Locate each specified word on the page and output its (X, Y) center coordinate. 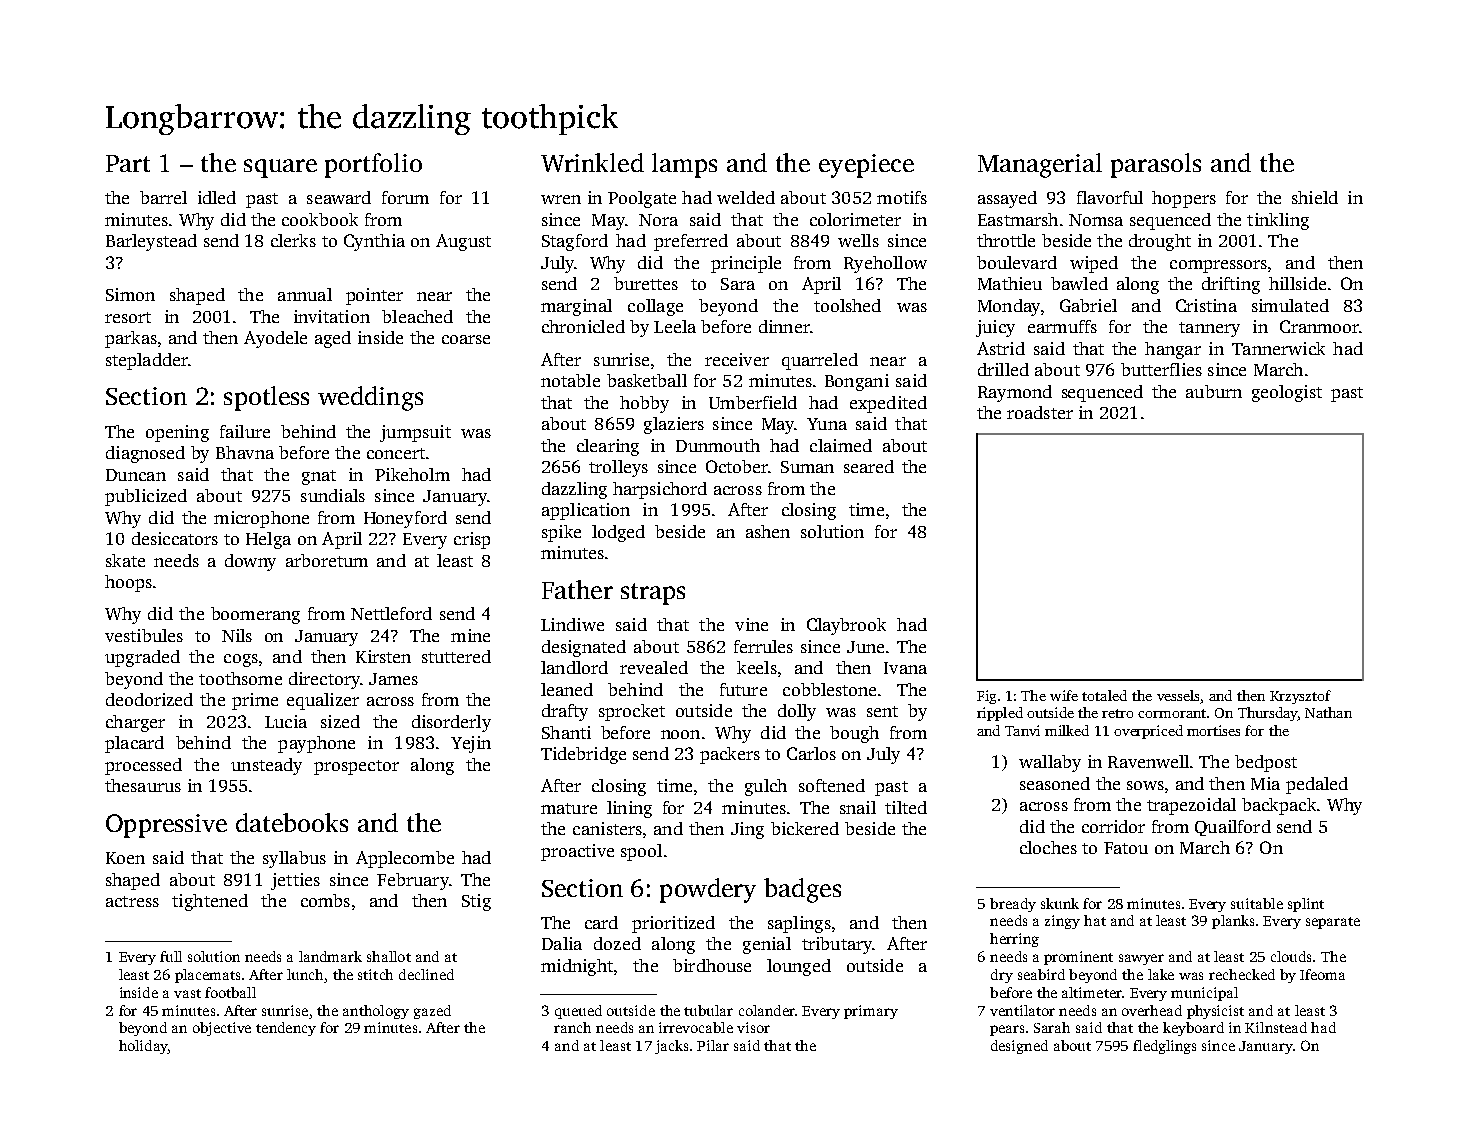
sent (882, 711)
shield (1315, 197)
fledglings (1164, 1047)
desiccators (175, 538)
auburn (1214, 391)
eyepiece (866, 166)
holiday (143, 1047)
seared (869, 466)
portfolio (373, 165)
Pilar (713, 1045)
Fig (986, 697)
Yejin (471, 744)
